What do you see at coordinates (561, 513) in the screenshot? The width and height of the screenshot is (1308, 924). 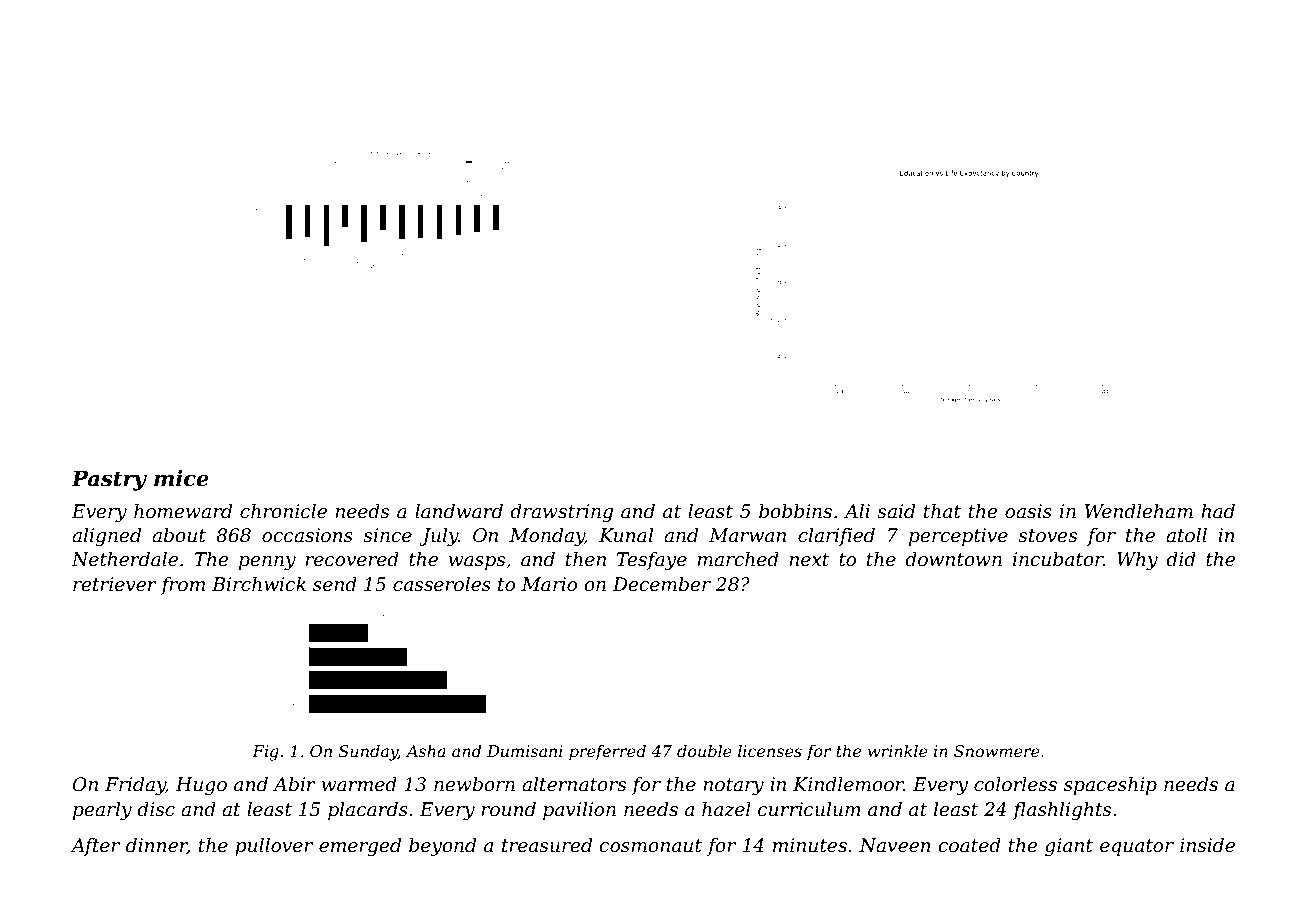 I see `drawstring` at bounding box center [561, 513].
